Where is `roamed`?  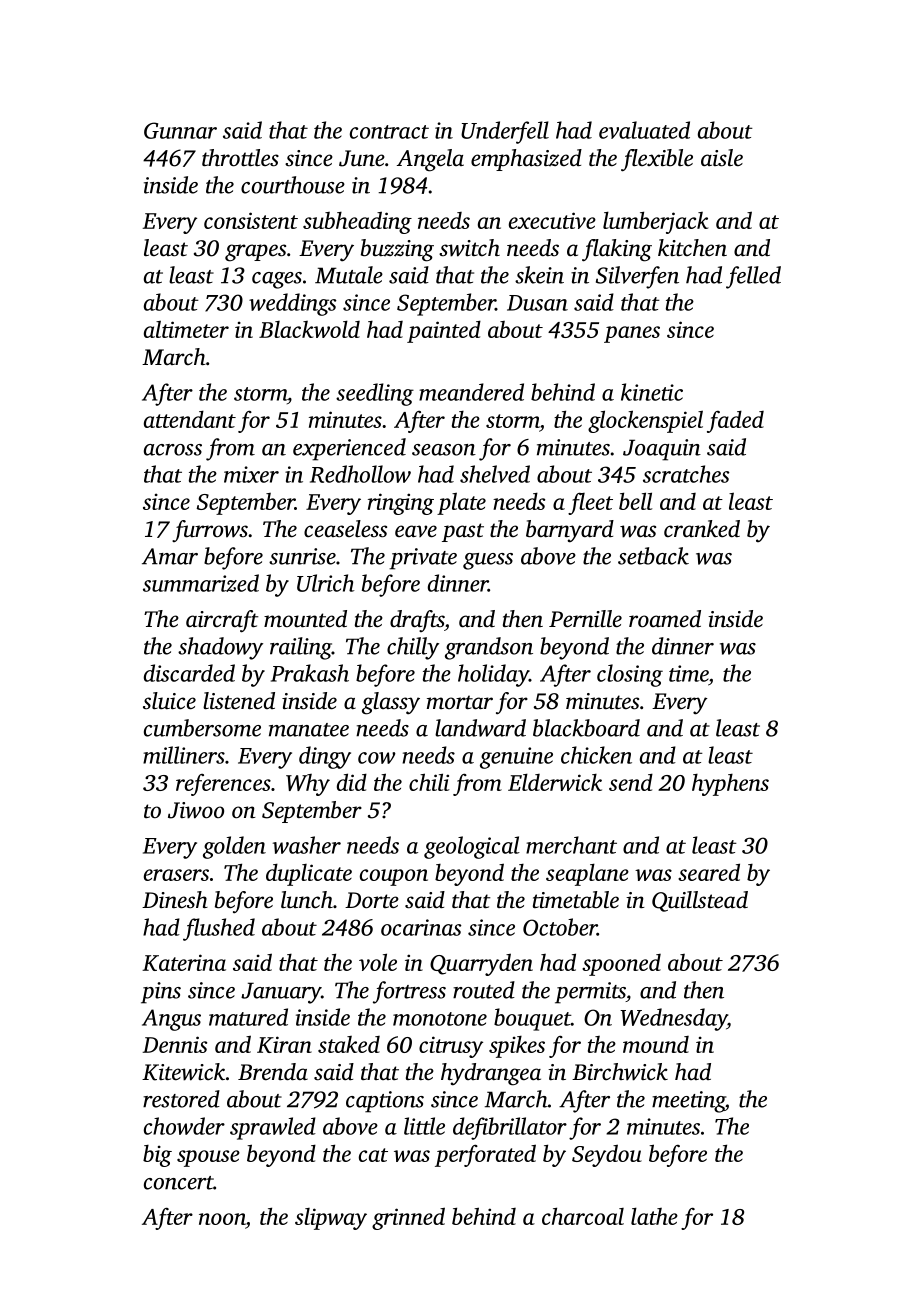 roamed is located at coordinates (665, 619).
